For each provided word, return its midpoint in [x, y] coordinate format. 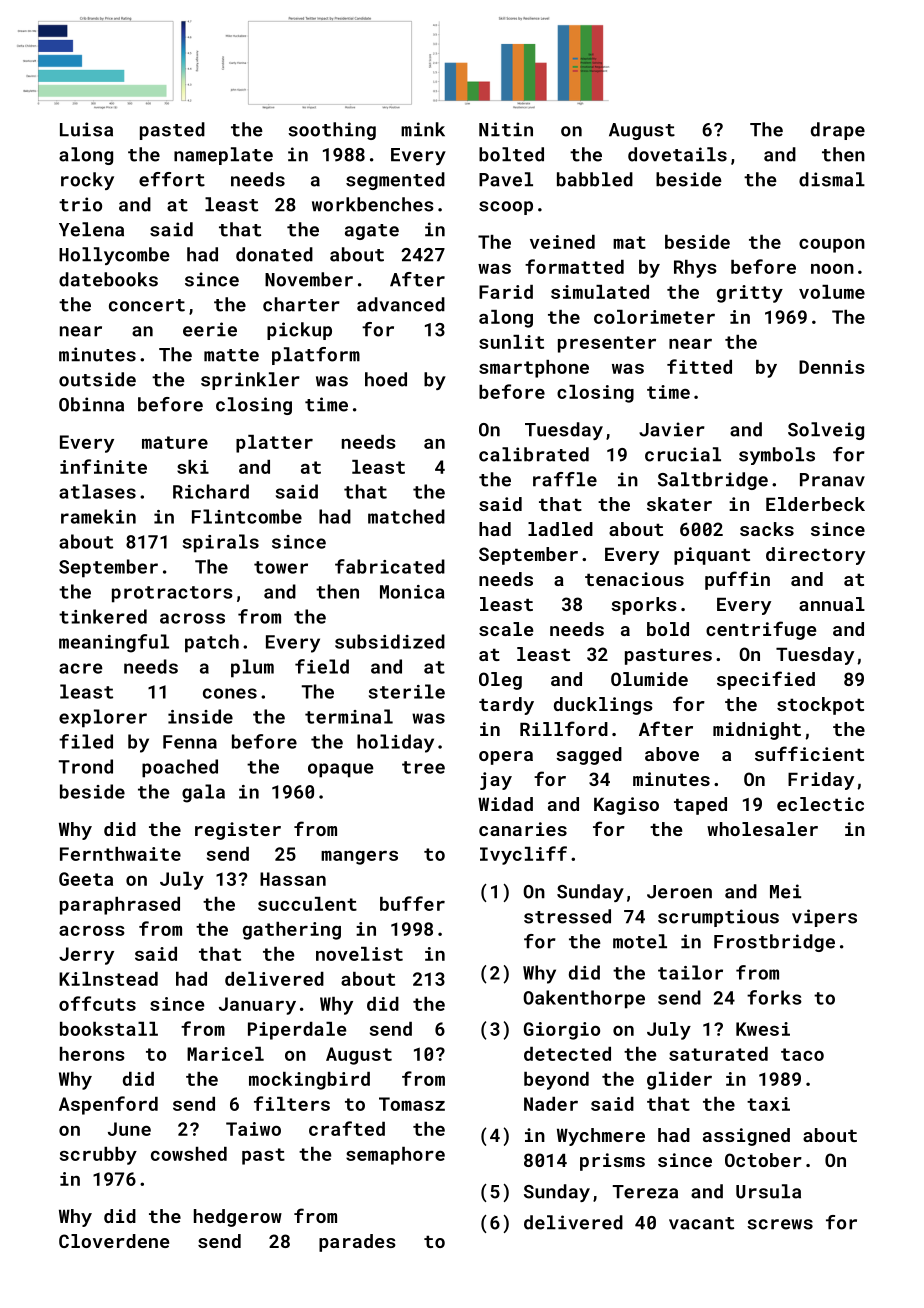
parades [357, 1243]
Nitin [506, 129]
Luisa [86, 129]
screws [780, 1224]
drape [838, 131]
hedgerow [238, 1218]
